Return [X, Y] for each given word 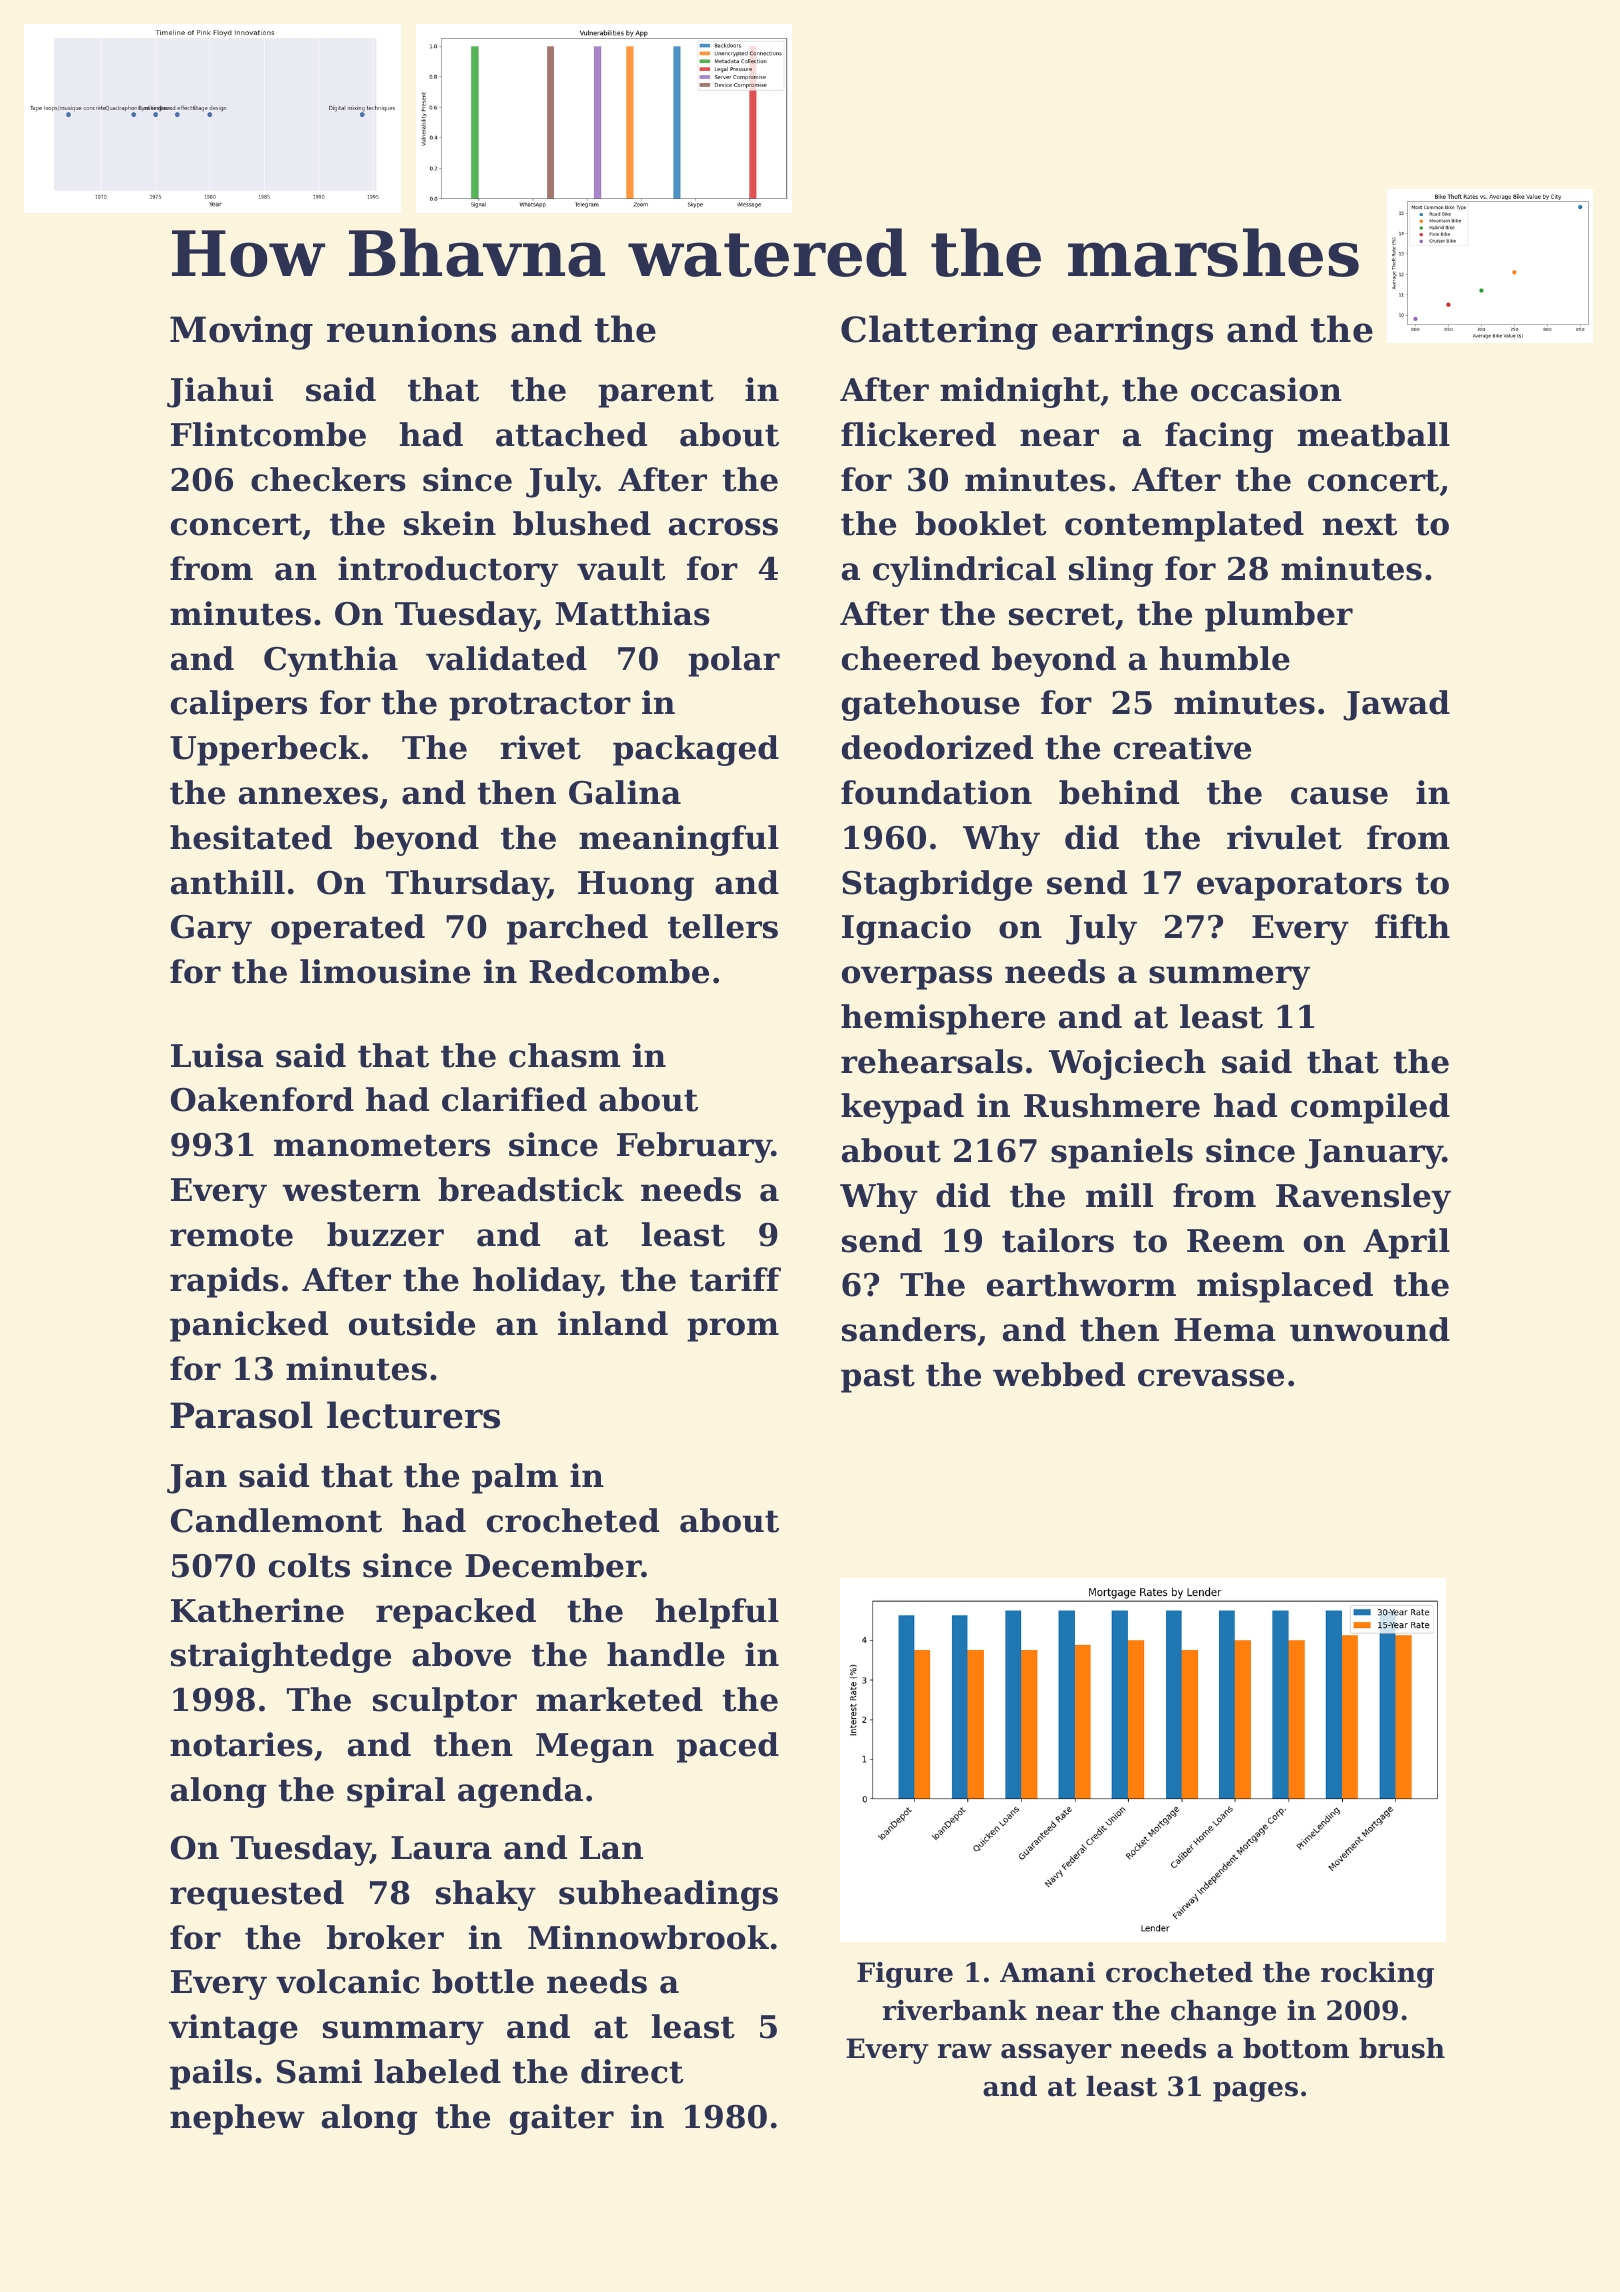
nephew [237, 2119]
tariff [735, 1279]
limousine [385, 971]
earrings [1132, 332]
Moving [241, 332]
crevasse [1211, 1378]
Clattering [939, 332]
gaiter [562, 2119]
